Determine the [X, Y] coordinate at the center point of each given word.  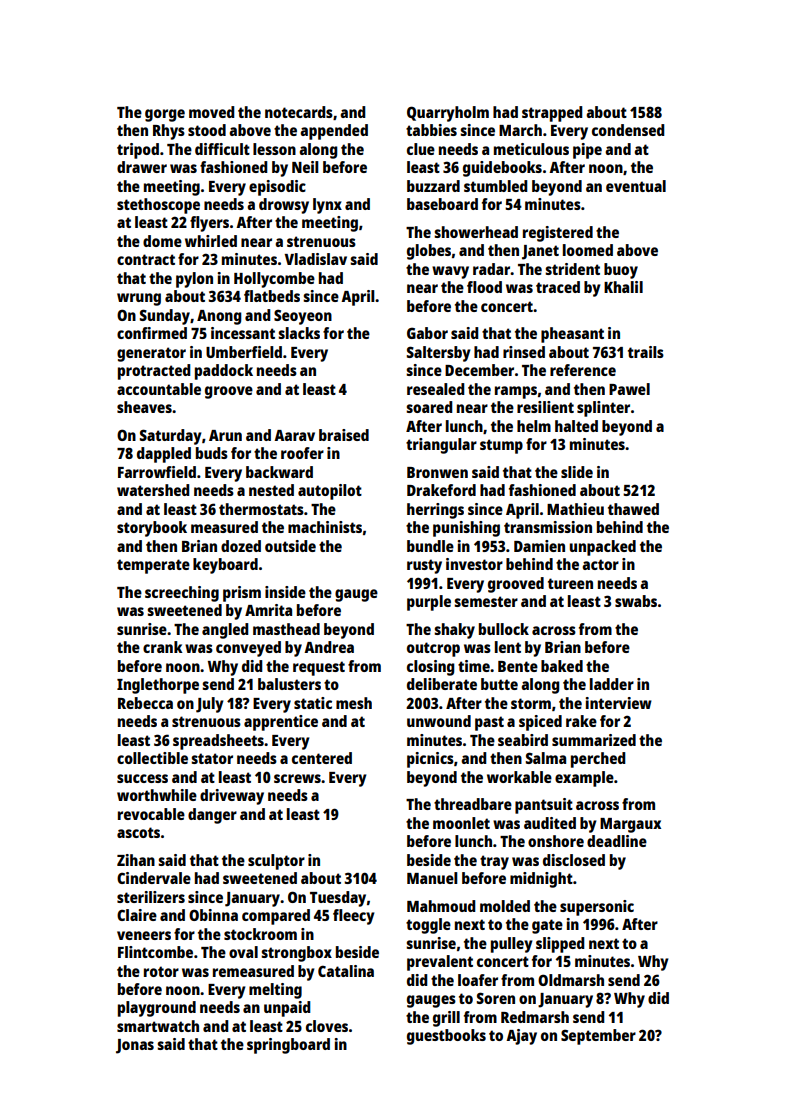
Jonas [135, 1046]
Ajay [521, 1037]
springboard [288, 1046]
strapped [552, 114]
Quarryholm [448, 114]
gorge [165, 115]
